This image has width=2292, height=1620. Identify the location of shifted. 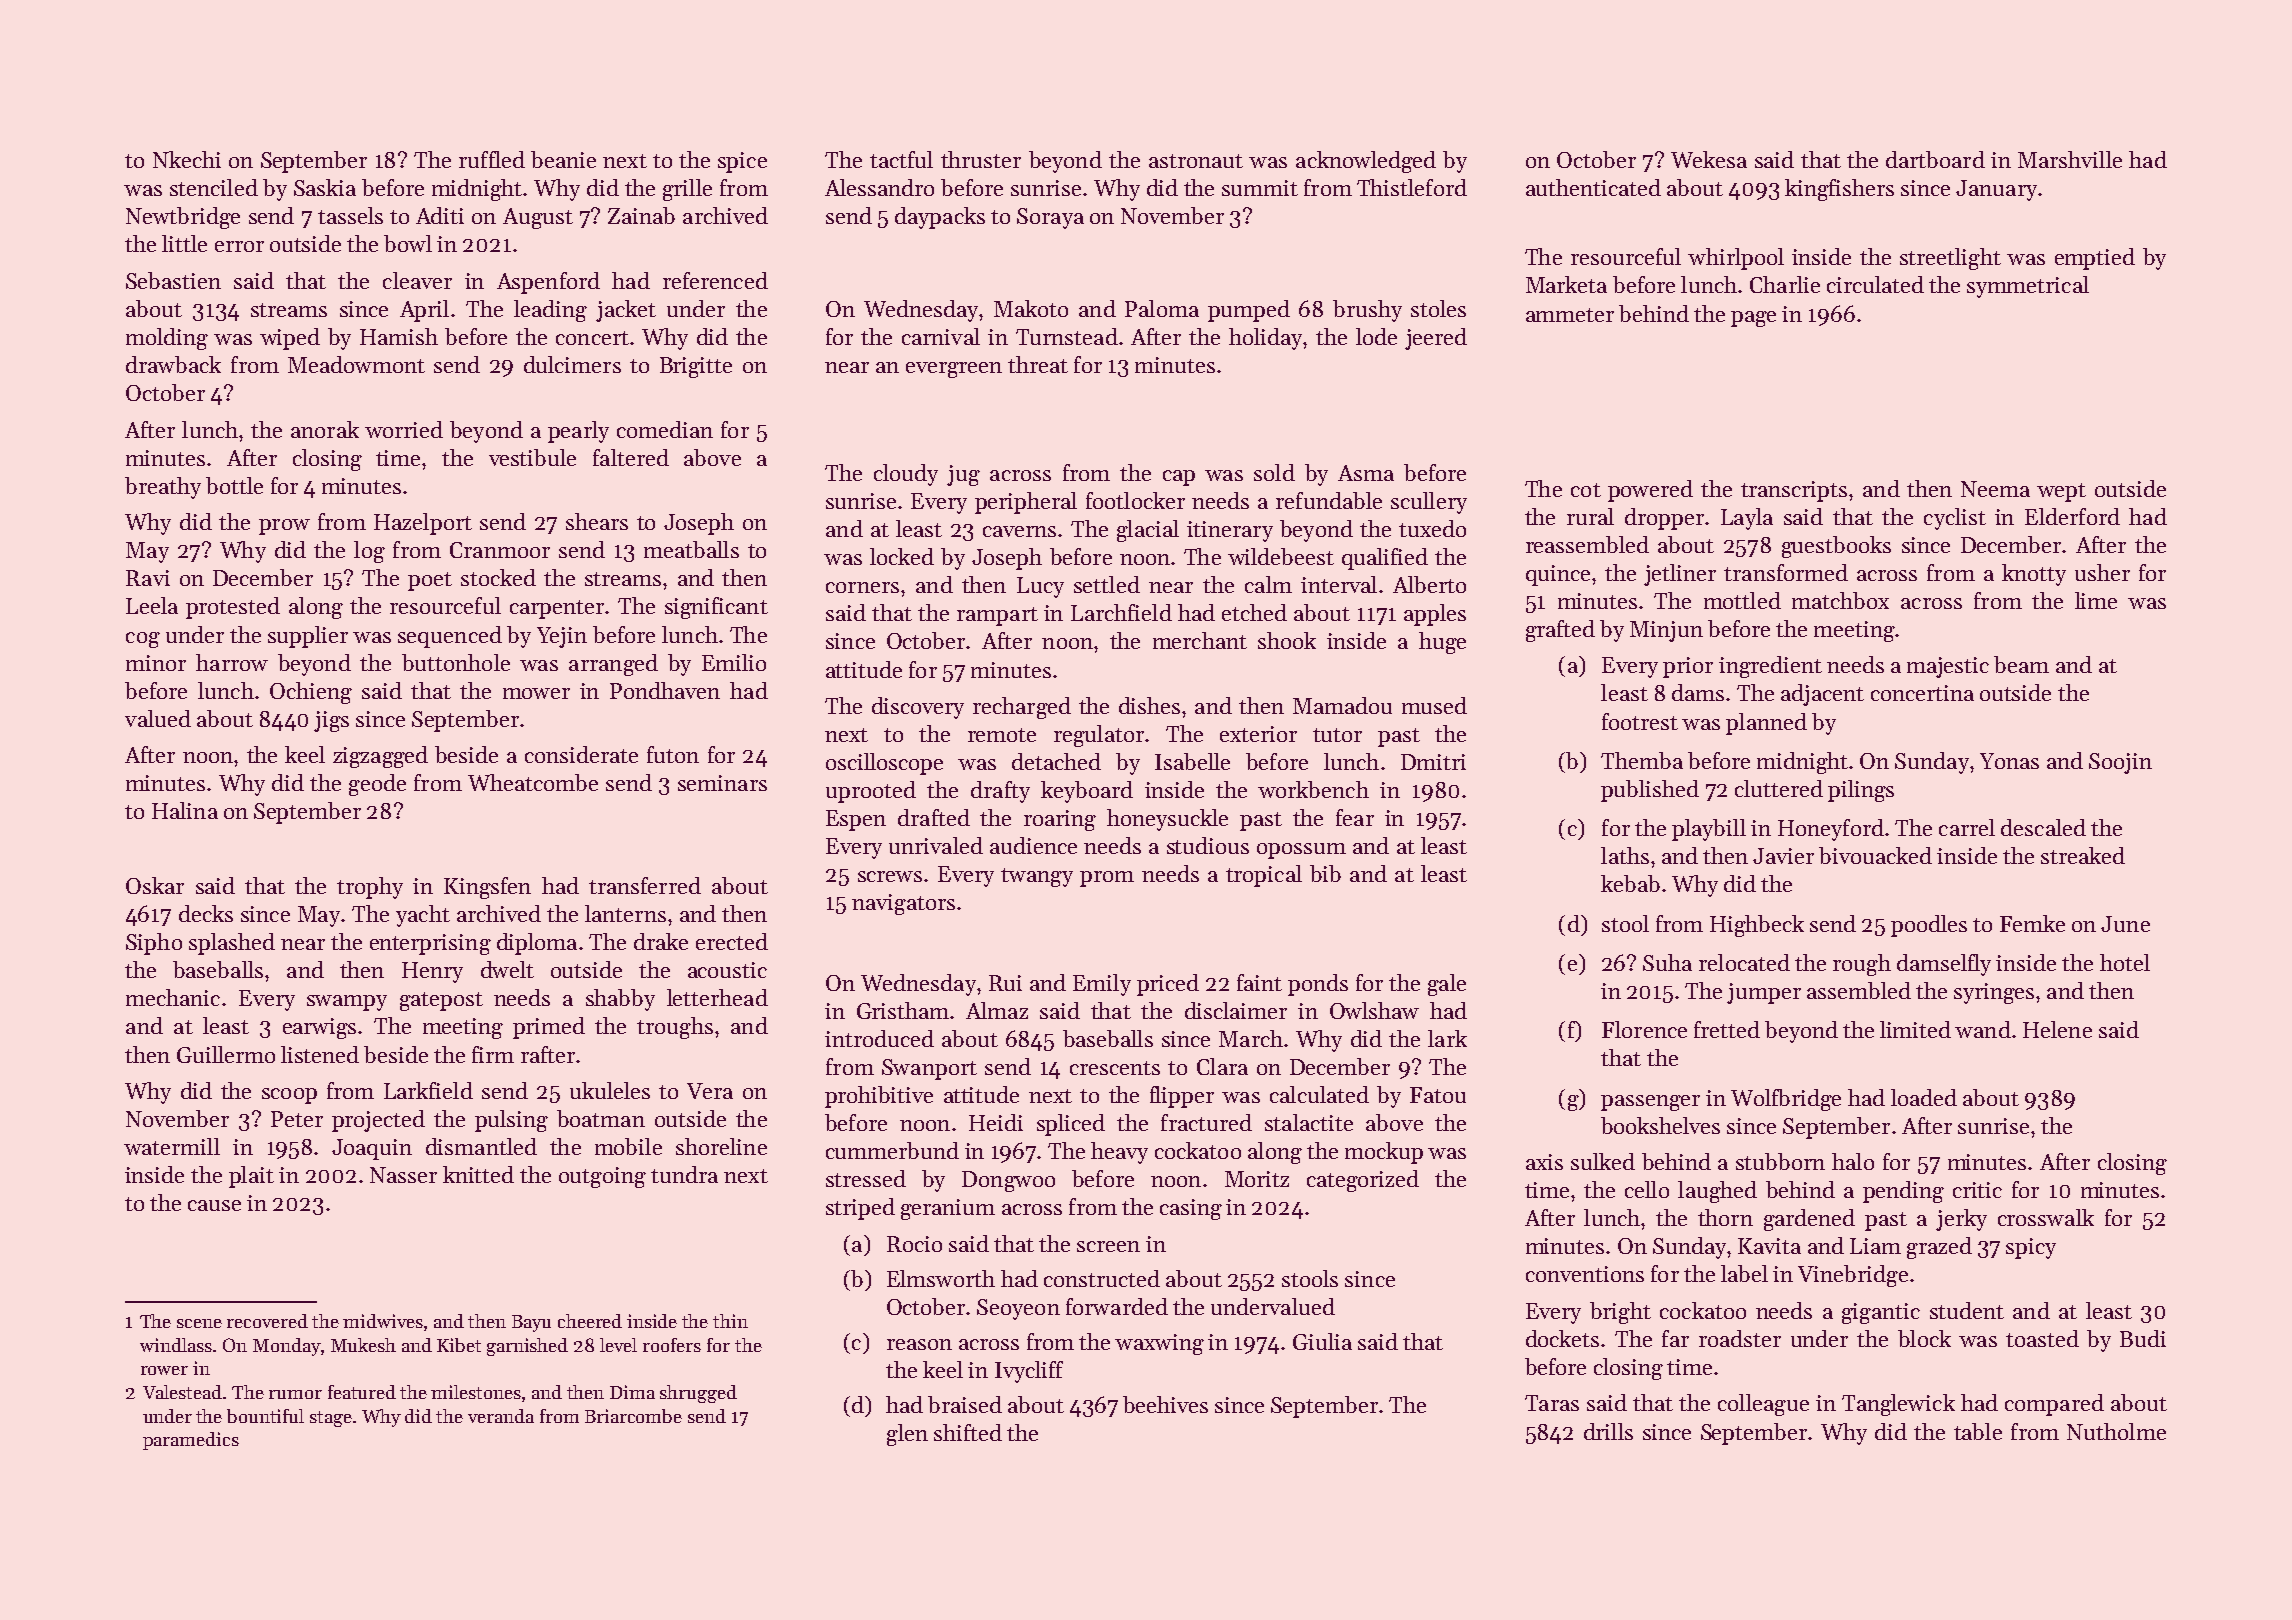
(968, 1432).
